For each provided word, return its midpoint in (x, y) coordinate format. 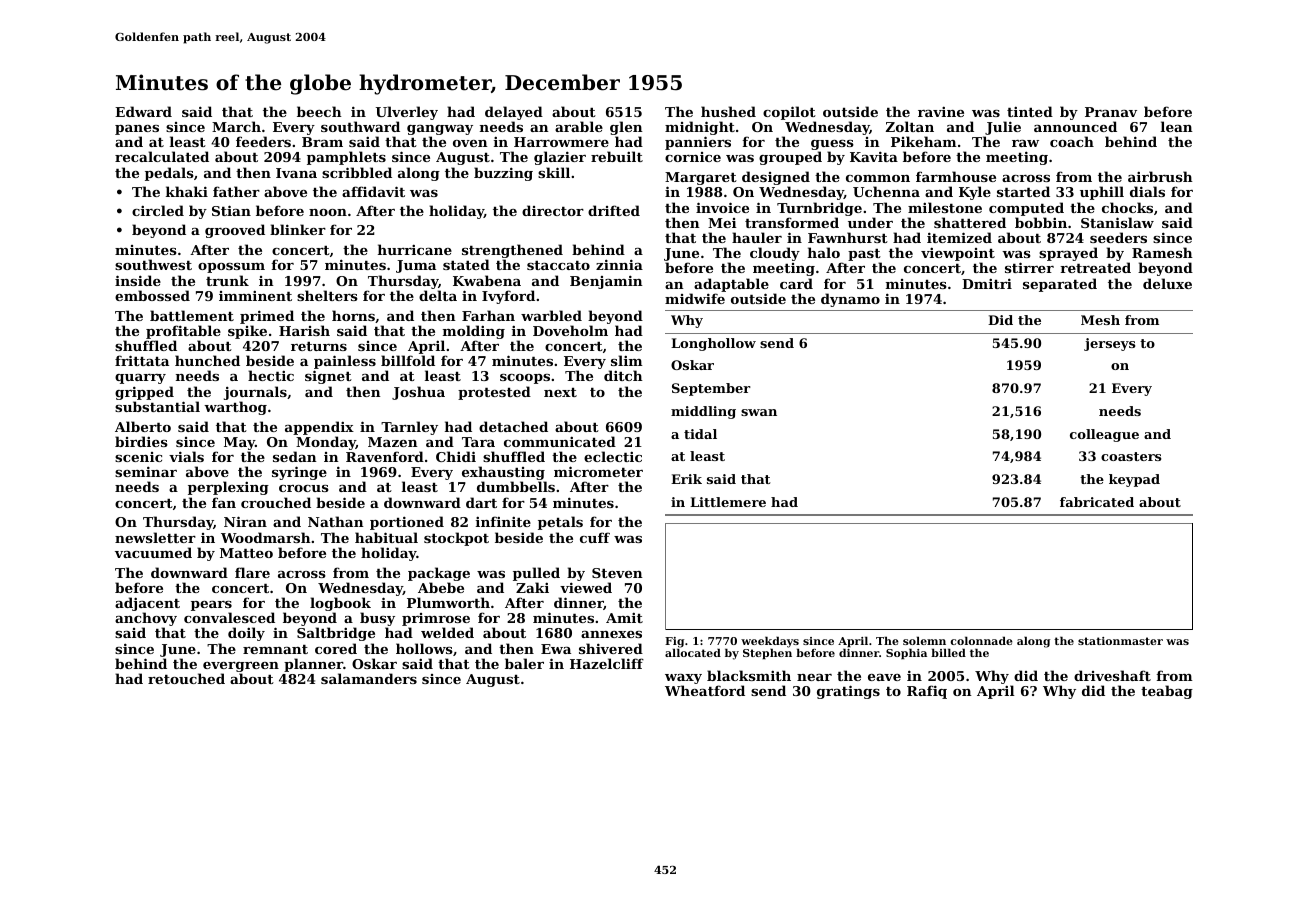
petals (560, 523)
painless (345, 363)
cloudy (775, 254)
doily (246, 634)
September (711, 389)
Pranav (1111, 112)
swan (759, 412)
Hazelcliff (607, 663)
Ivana (296, 173)
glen (626, 128)
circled (158, 210)
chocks (1127, 207)
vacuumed (153, 552)
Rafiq (927, 692)
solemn (924, 640)
